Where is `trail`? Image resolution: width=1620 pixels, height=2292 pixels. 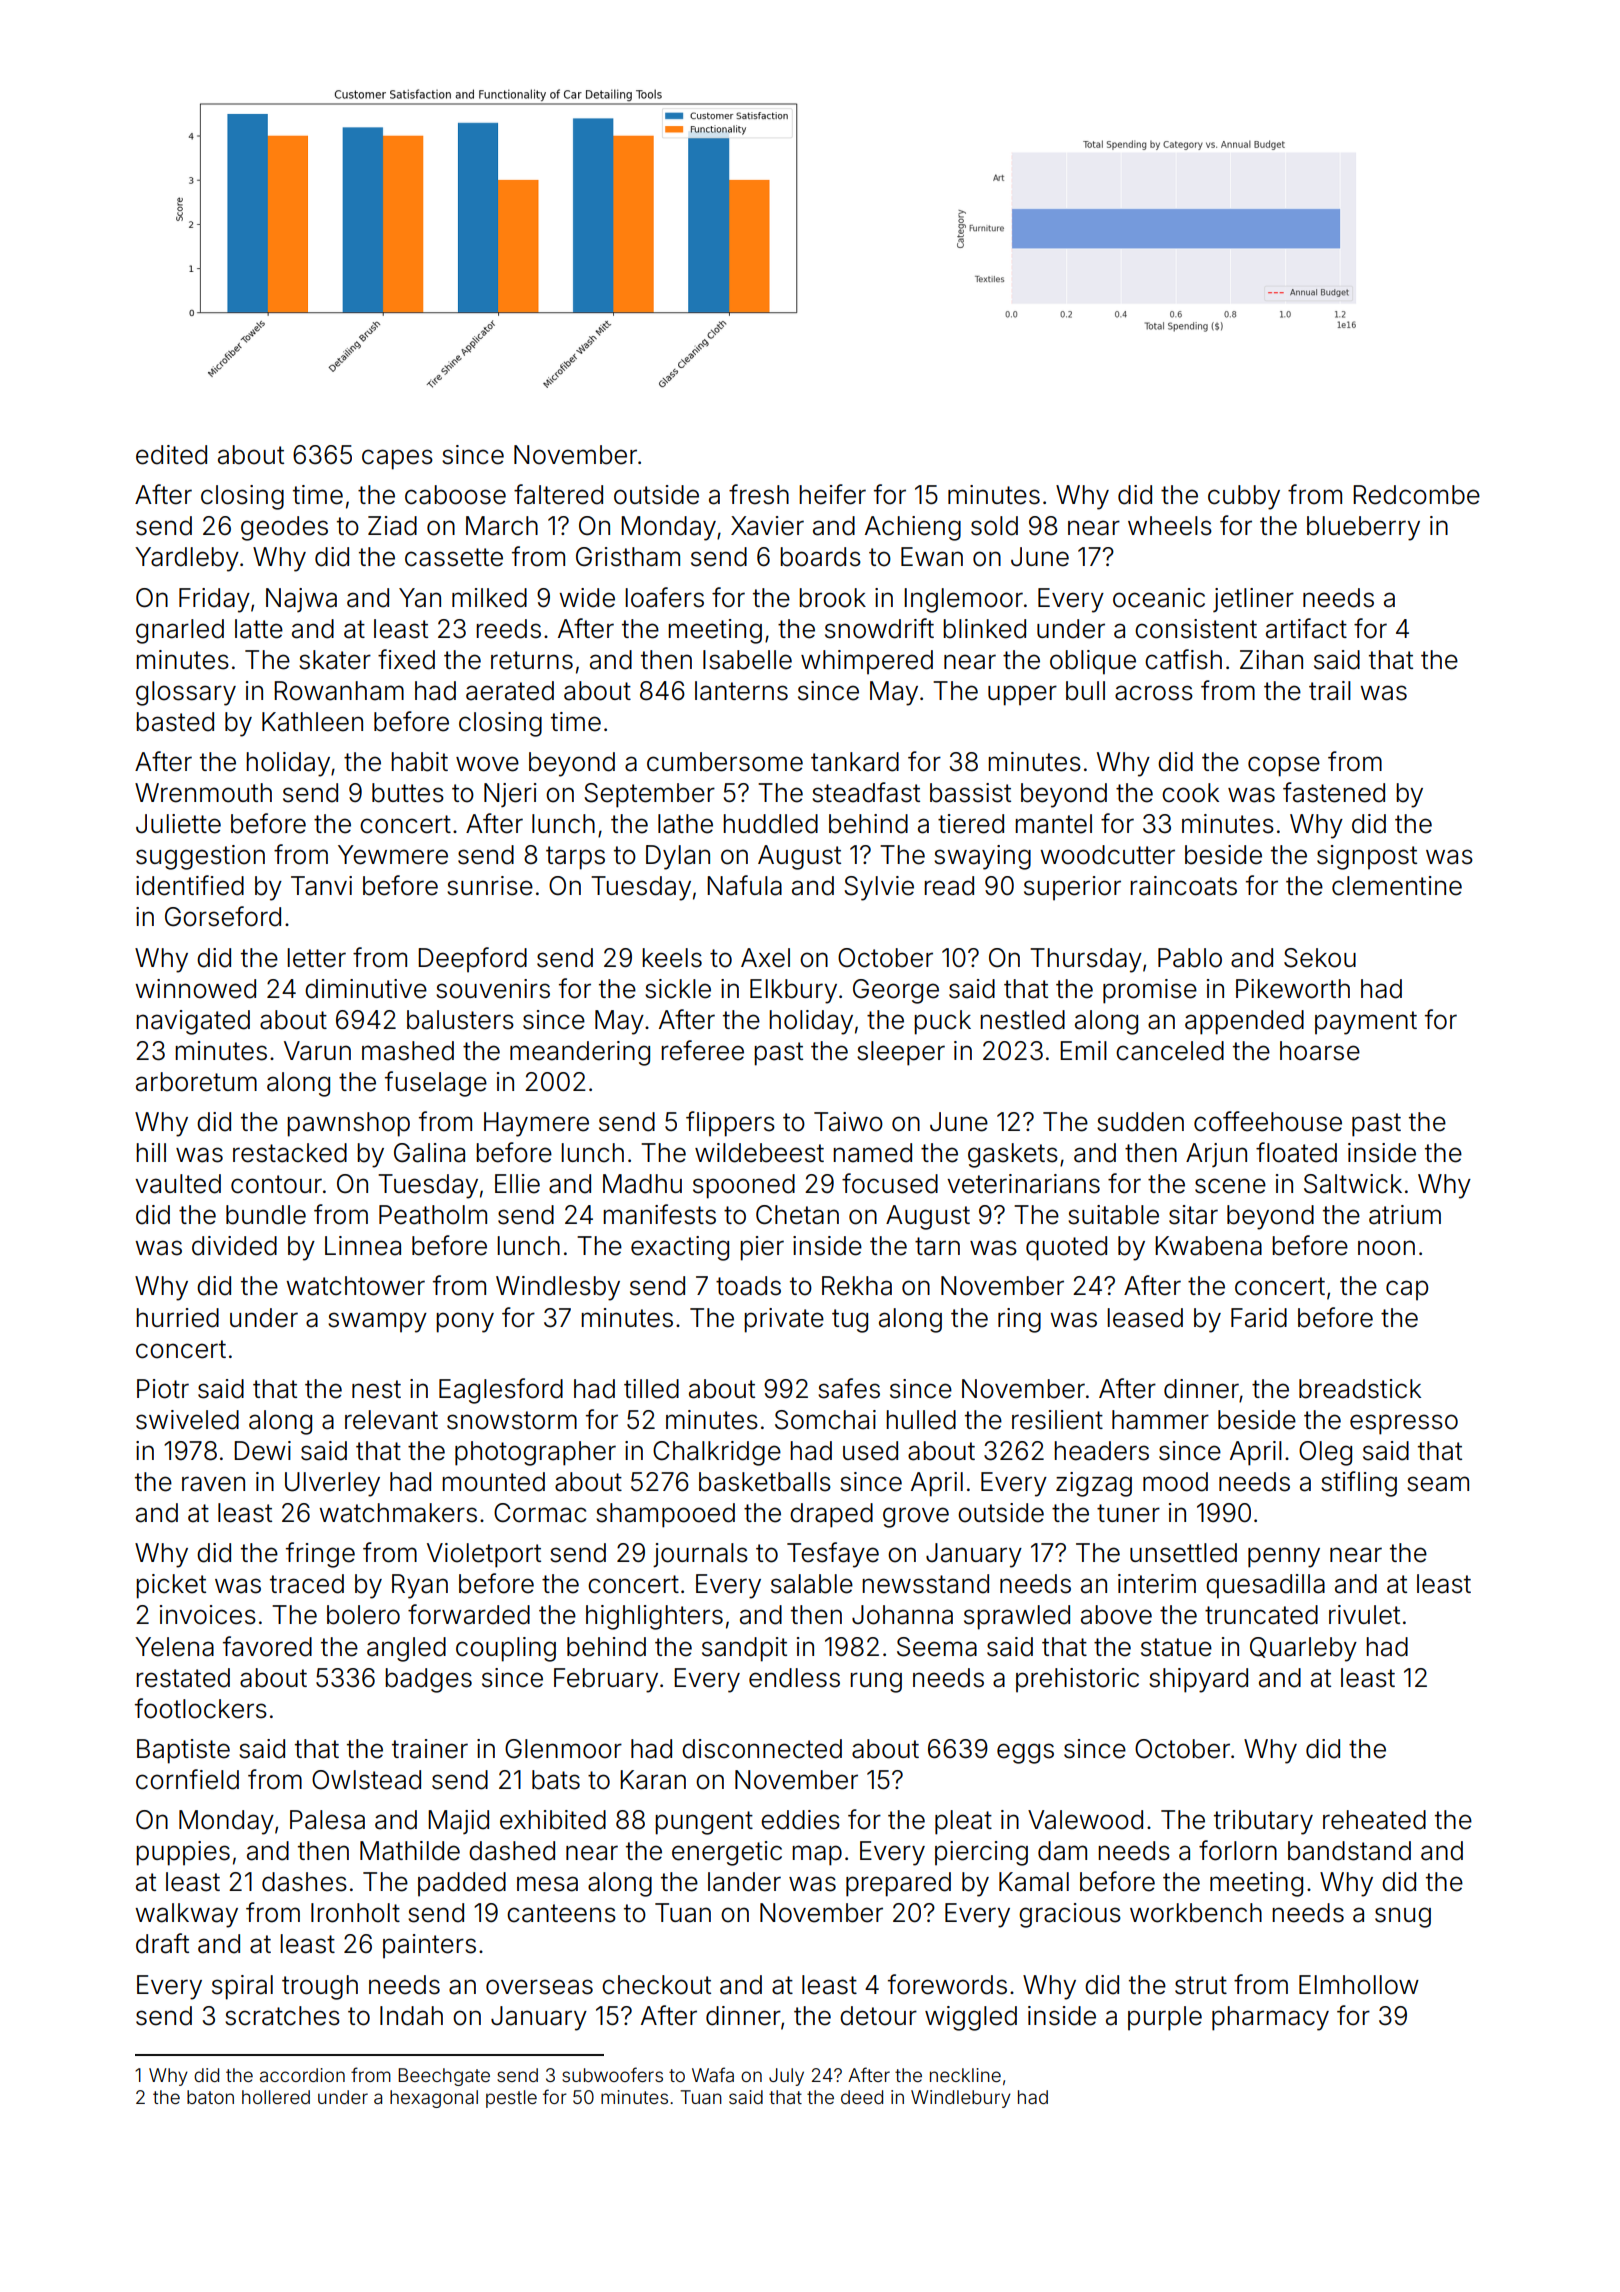
trail is located at coordinates (1330, 691).
